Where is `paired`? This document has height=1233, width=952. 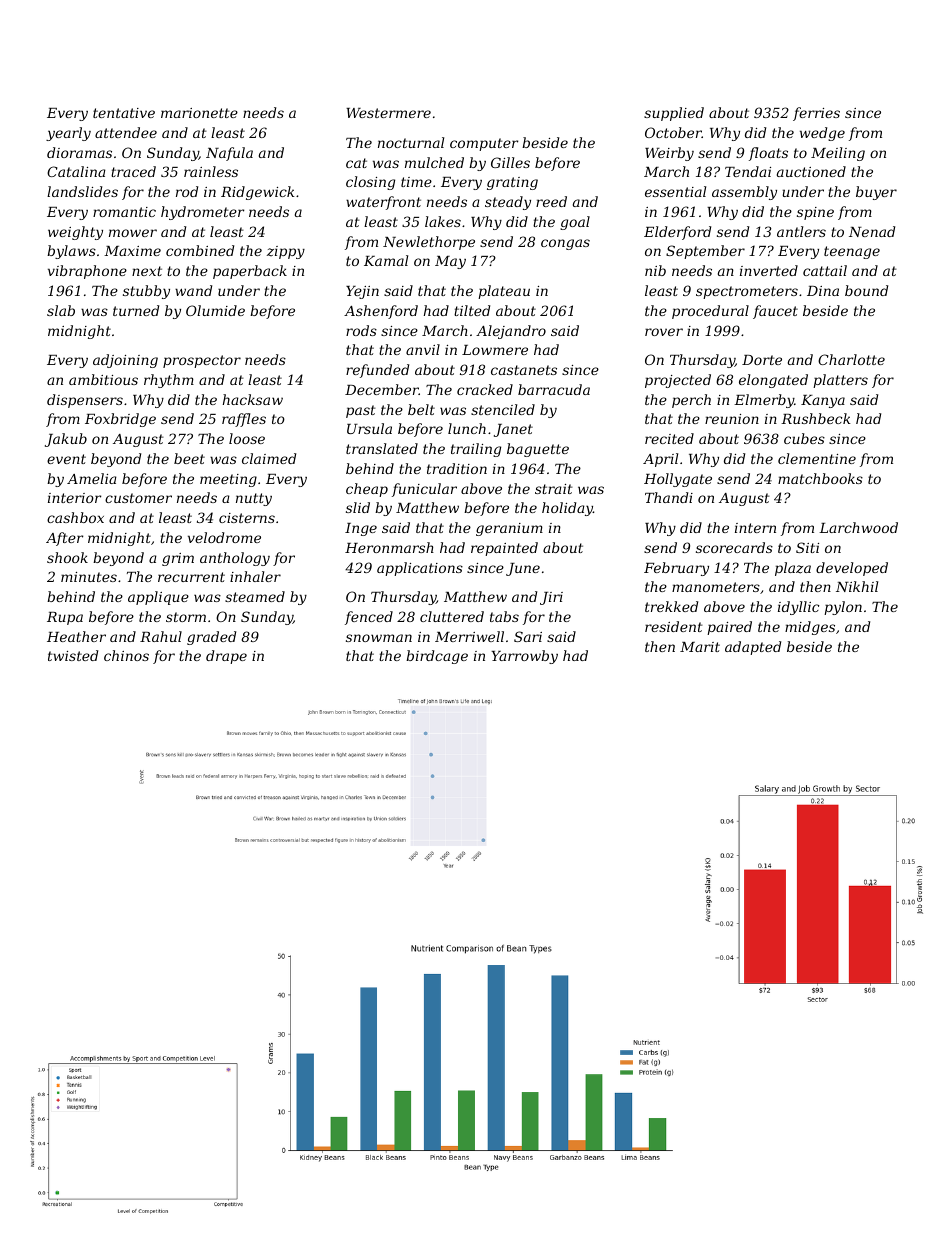 paired is located at coordinates (729, 628).
